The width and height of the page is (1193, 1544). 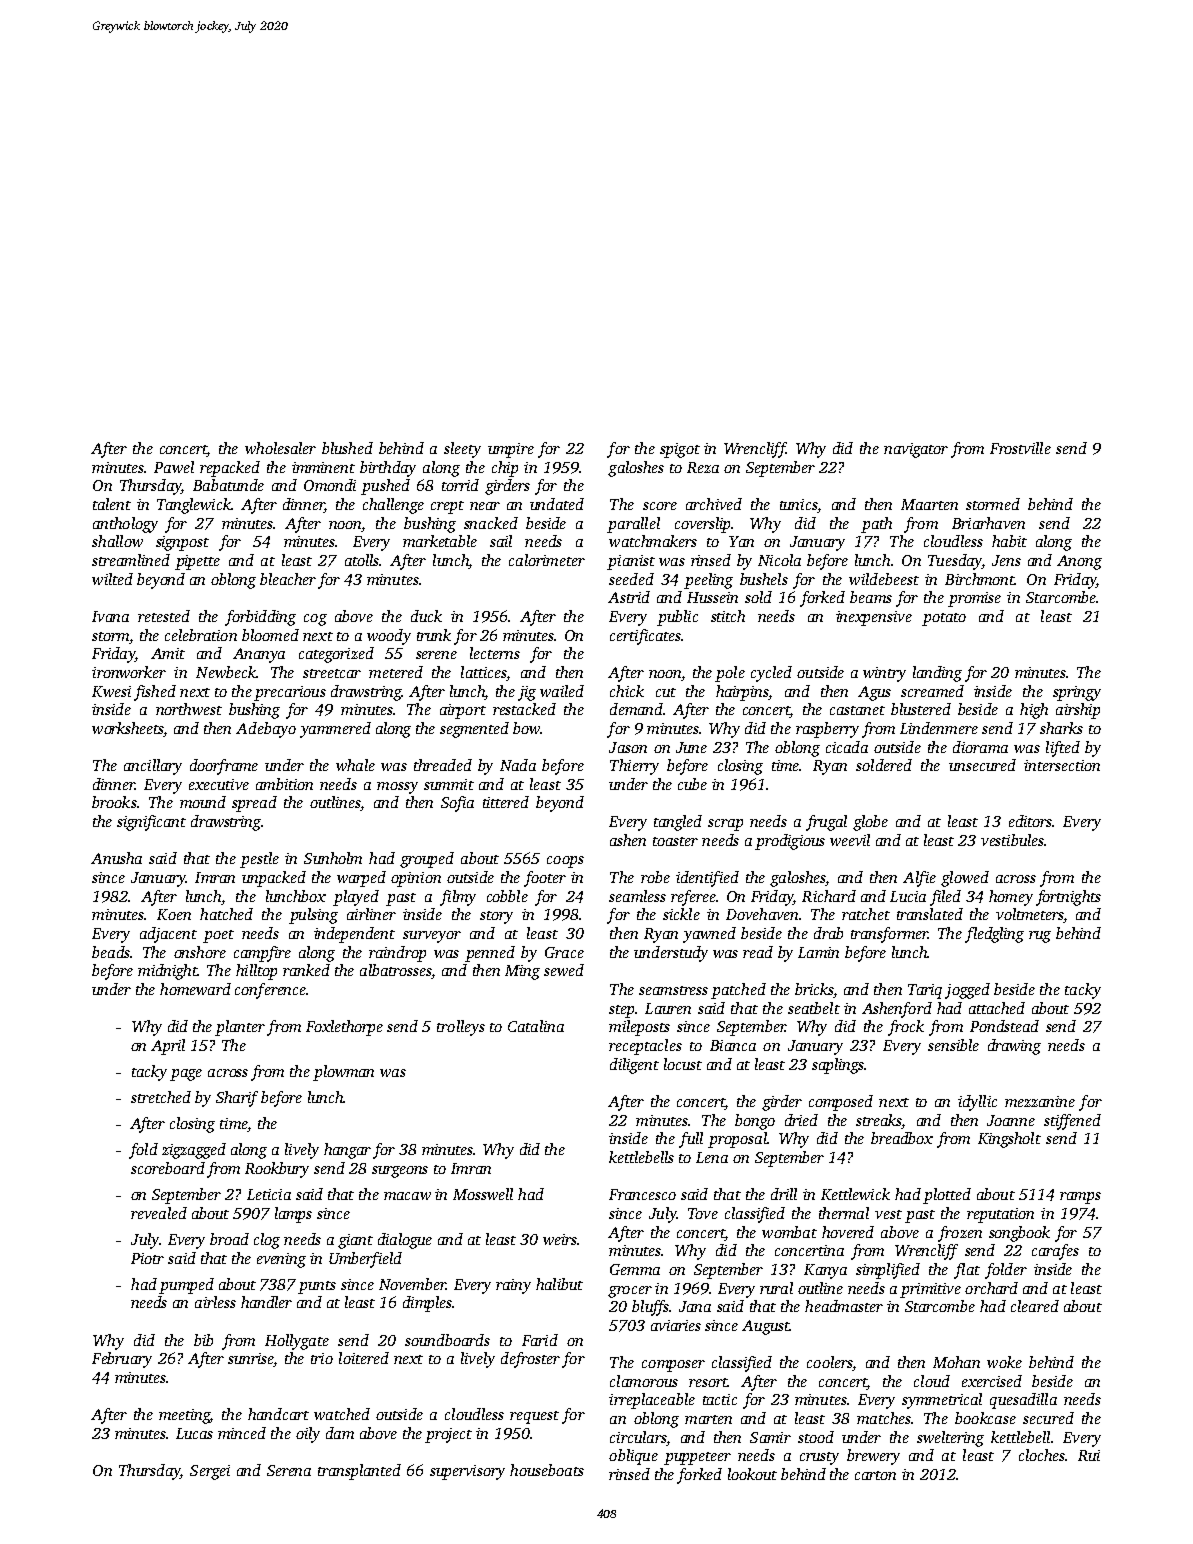 What do you see at coordinates (147, 1258) in the page?
I see `Piotr` at bounding box center [147, 1258].
